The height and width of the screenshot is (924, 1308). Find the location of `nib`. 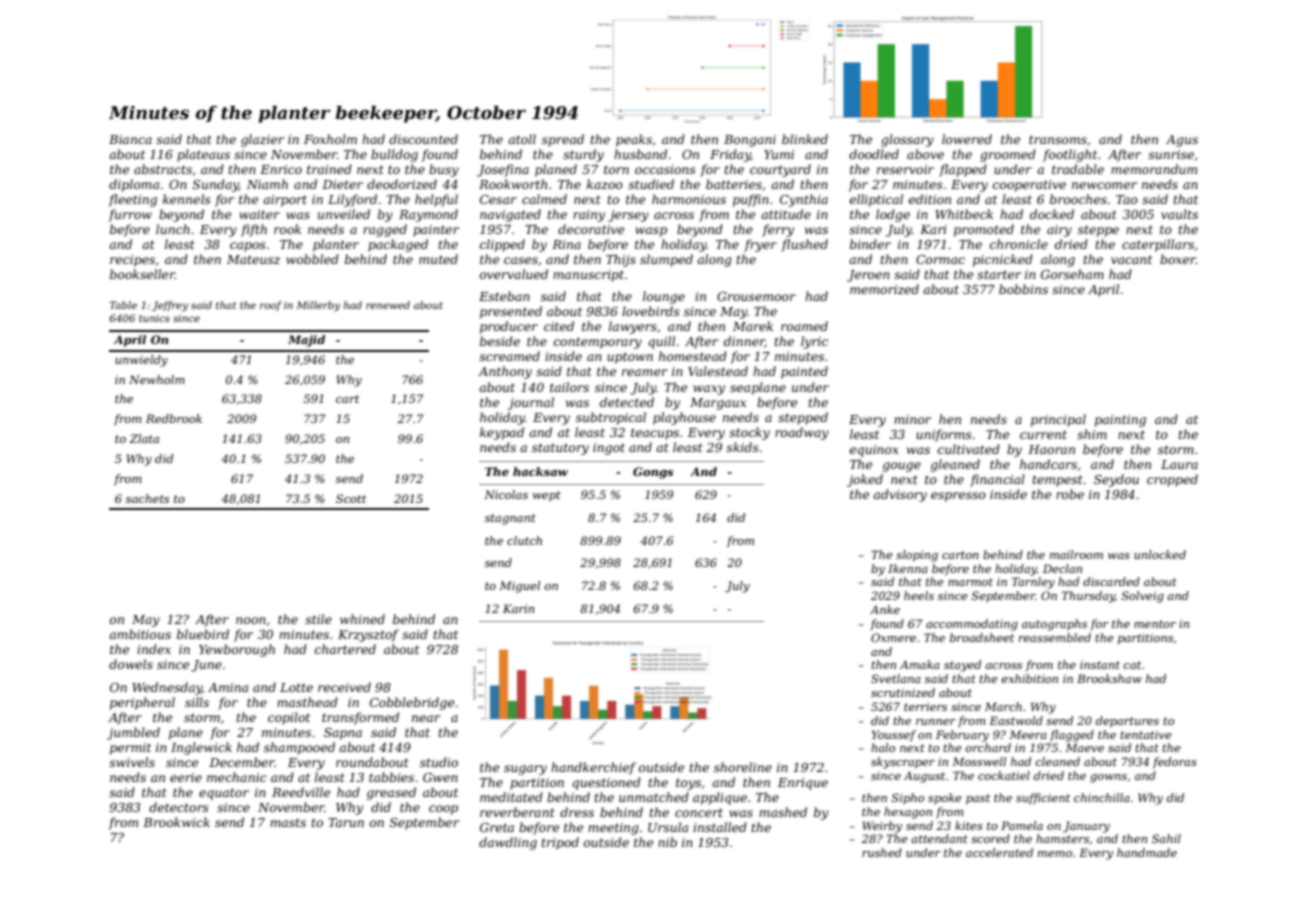

nib is located at coordinates (667, 842).
